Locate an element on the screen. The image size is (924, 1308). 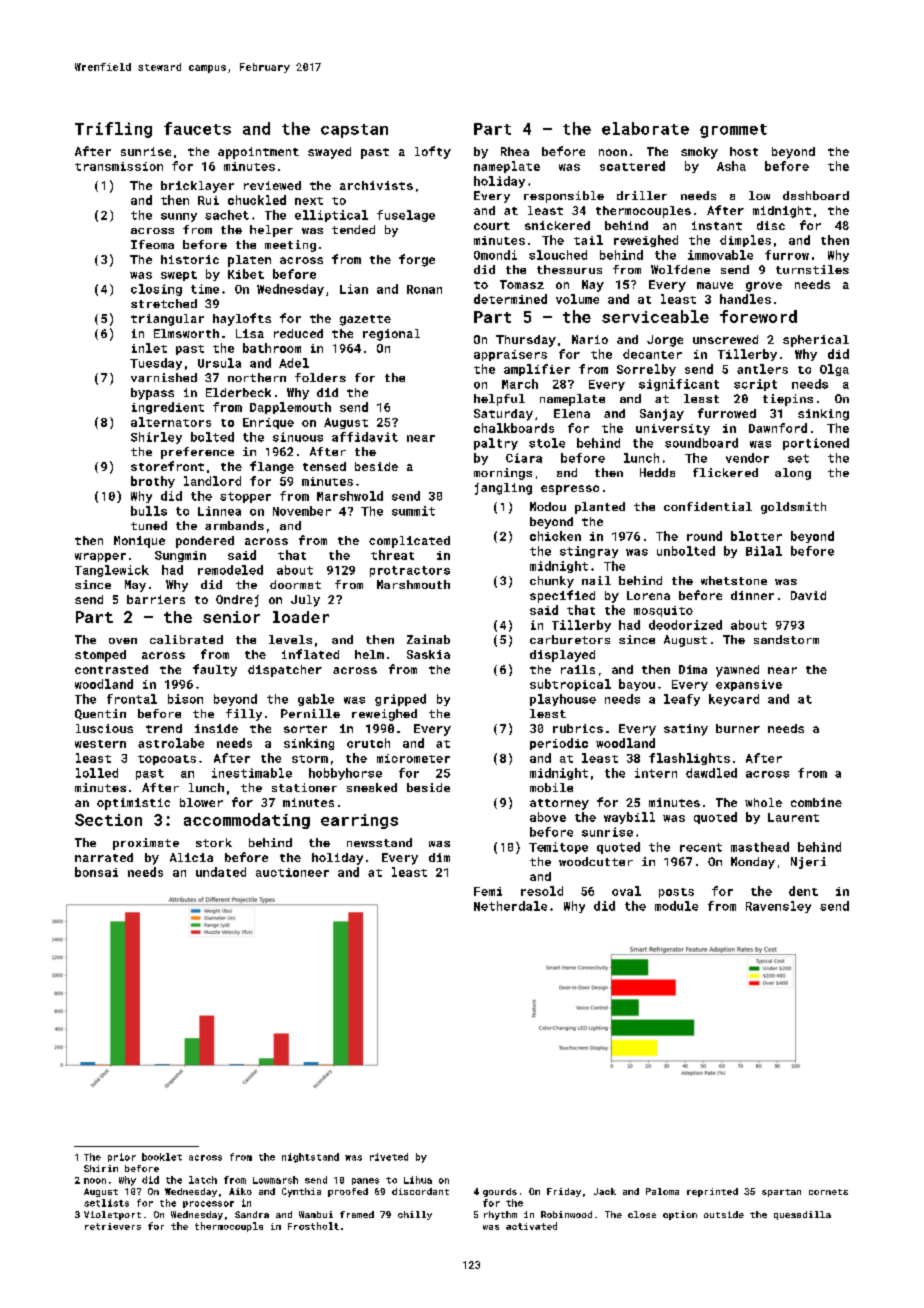
helper is located at coordinates (271, 231).
